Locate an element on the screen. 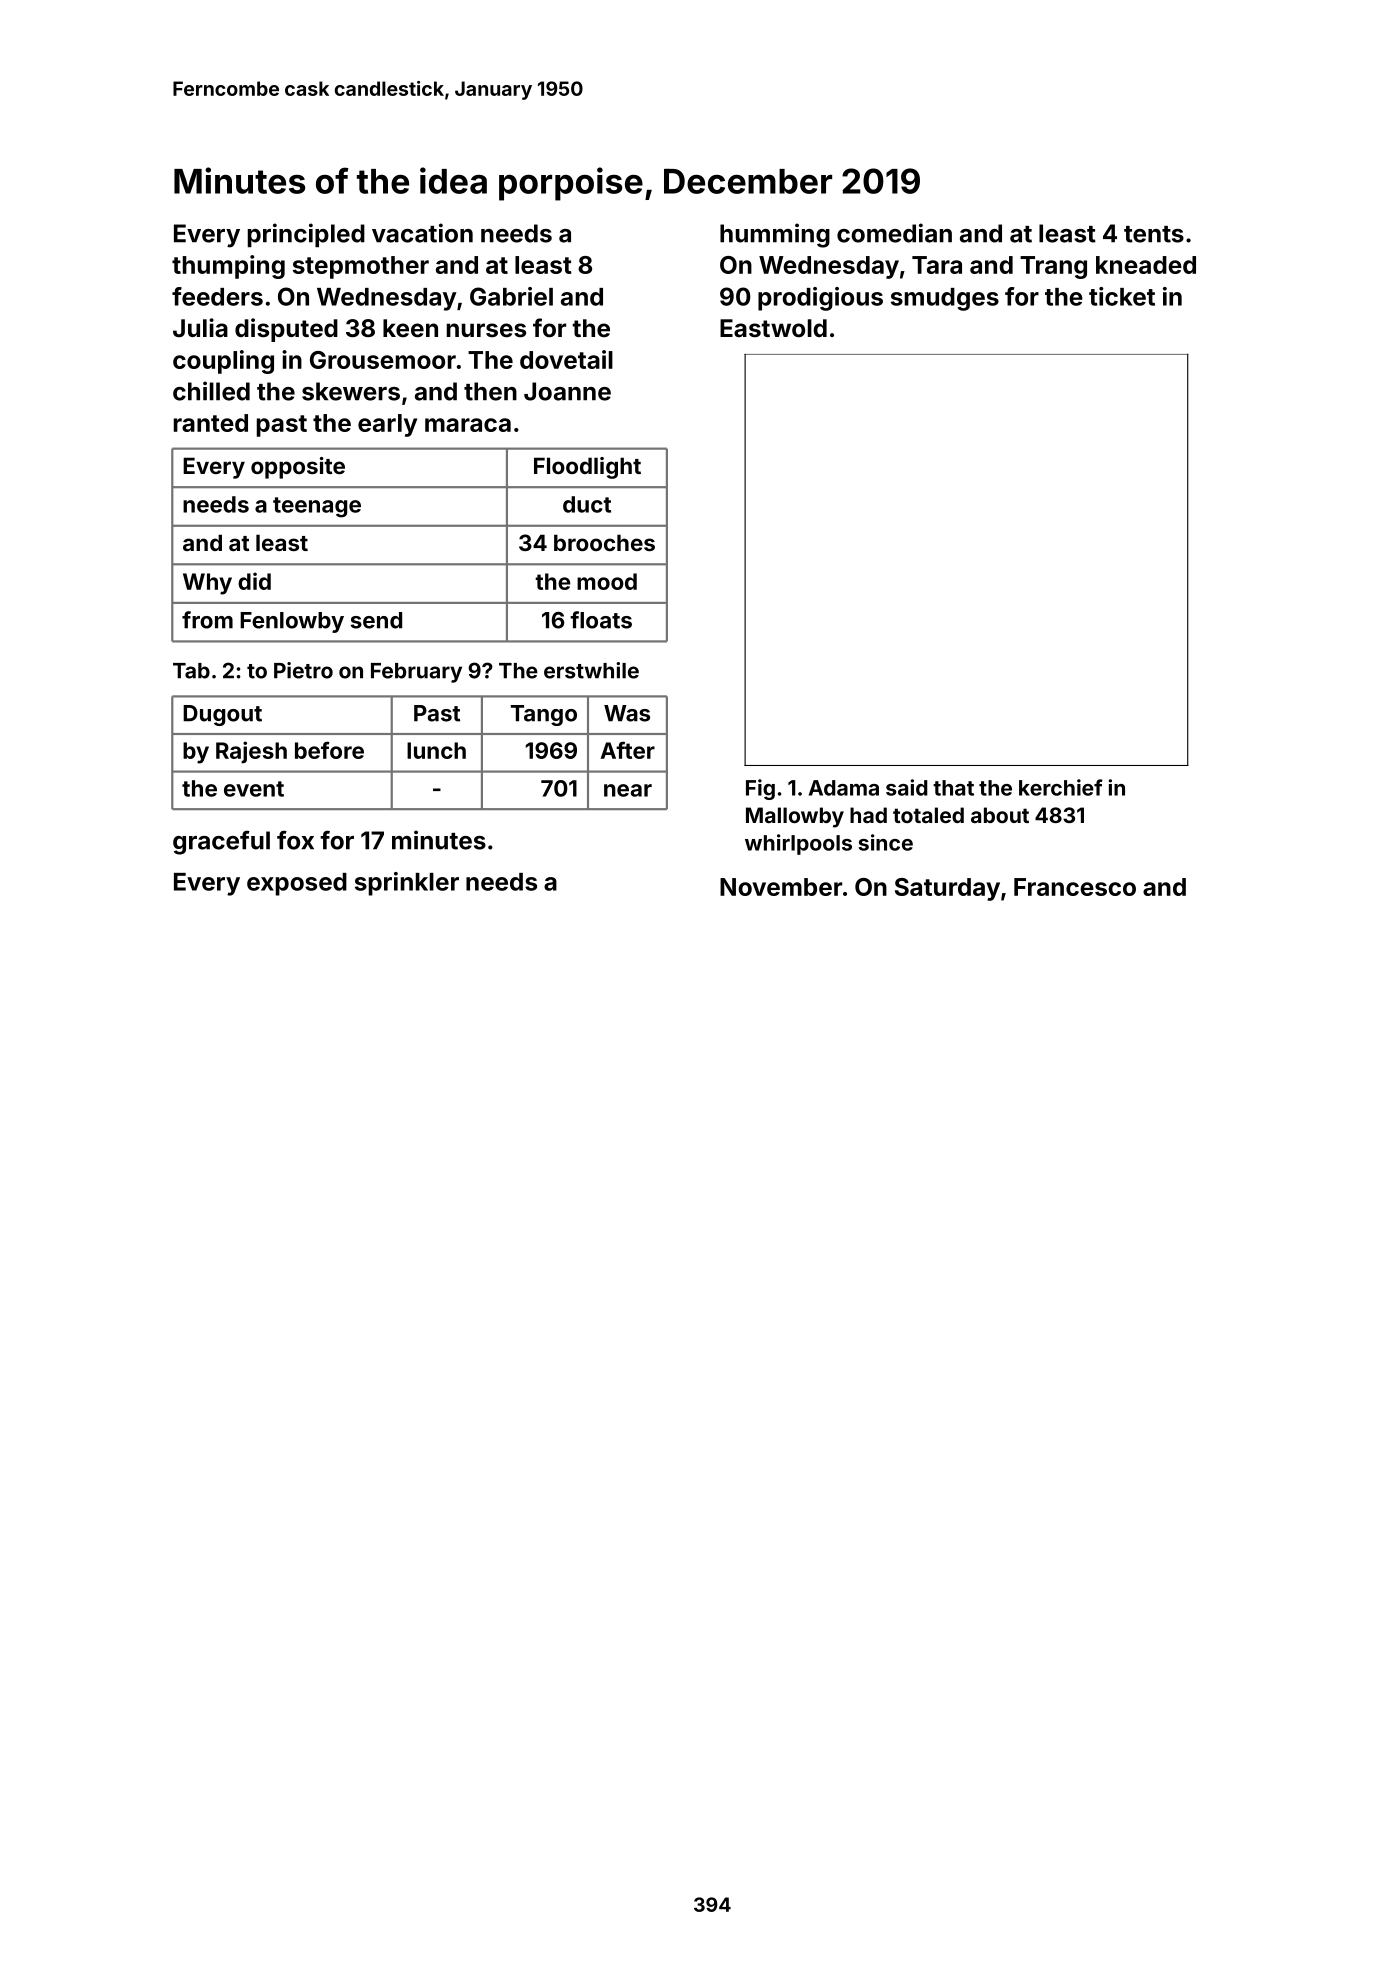 Image resolution: width=1386 pixels, height=1969 pixels. prodigious is located at coordinates (820, 299).
